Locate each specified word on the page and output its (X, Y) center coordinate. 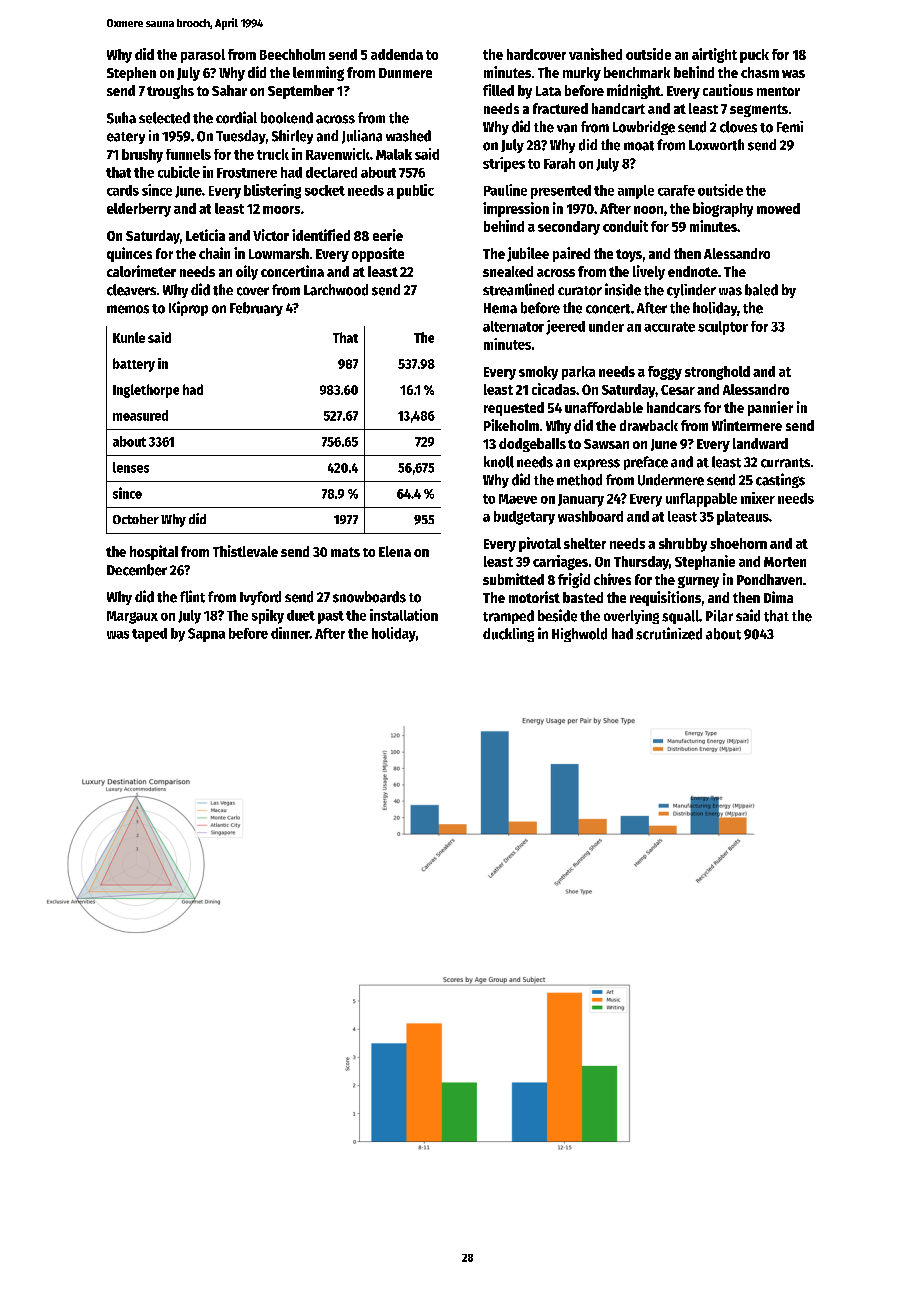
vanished (595, 54)
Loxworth (716, 145)
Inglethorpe (146, 391)
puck (754, 56)
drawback (649, 425)
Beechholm (292, 54)
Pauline (505, 190)
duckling (508, 635)
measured (140, 415)
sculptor (723, 328)
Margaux (132, 617)
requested (514, 409)
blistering (272, 191)
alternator (513, 326)
